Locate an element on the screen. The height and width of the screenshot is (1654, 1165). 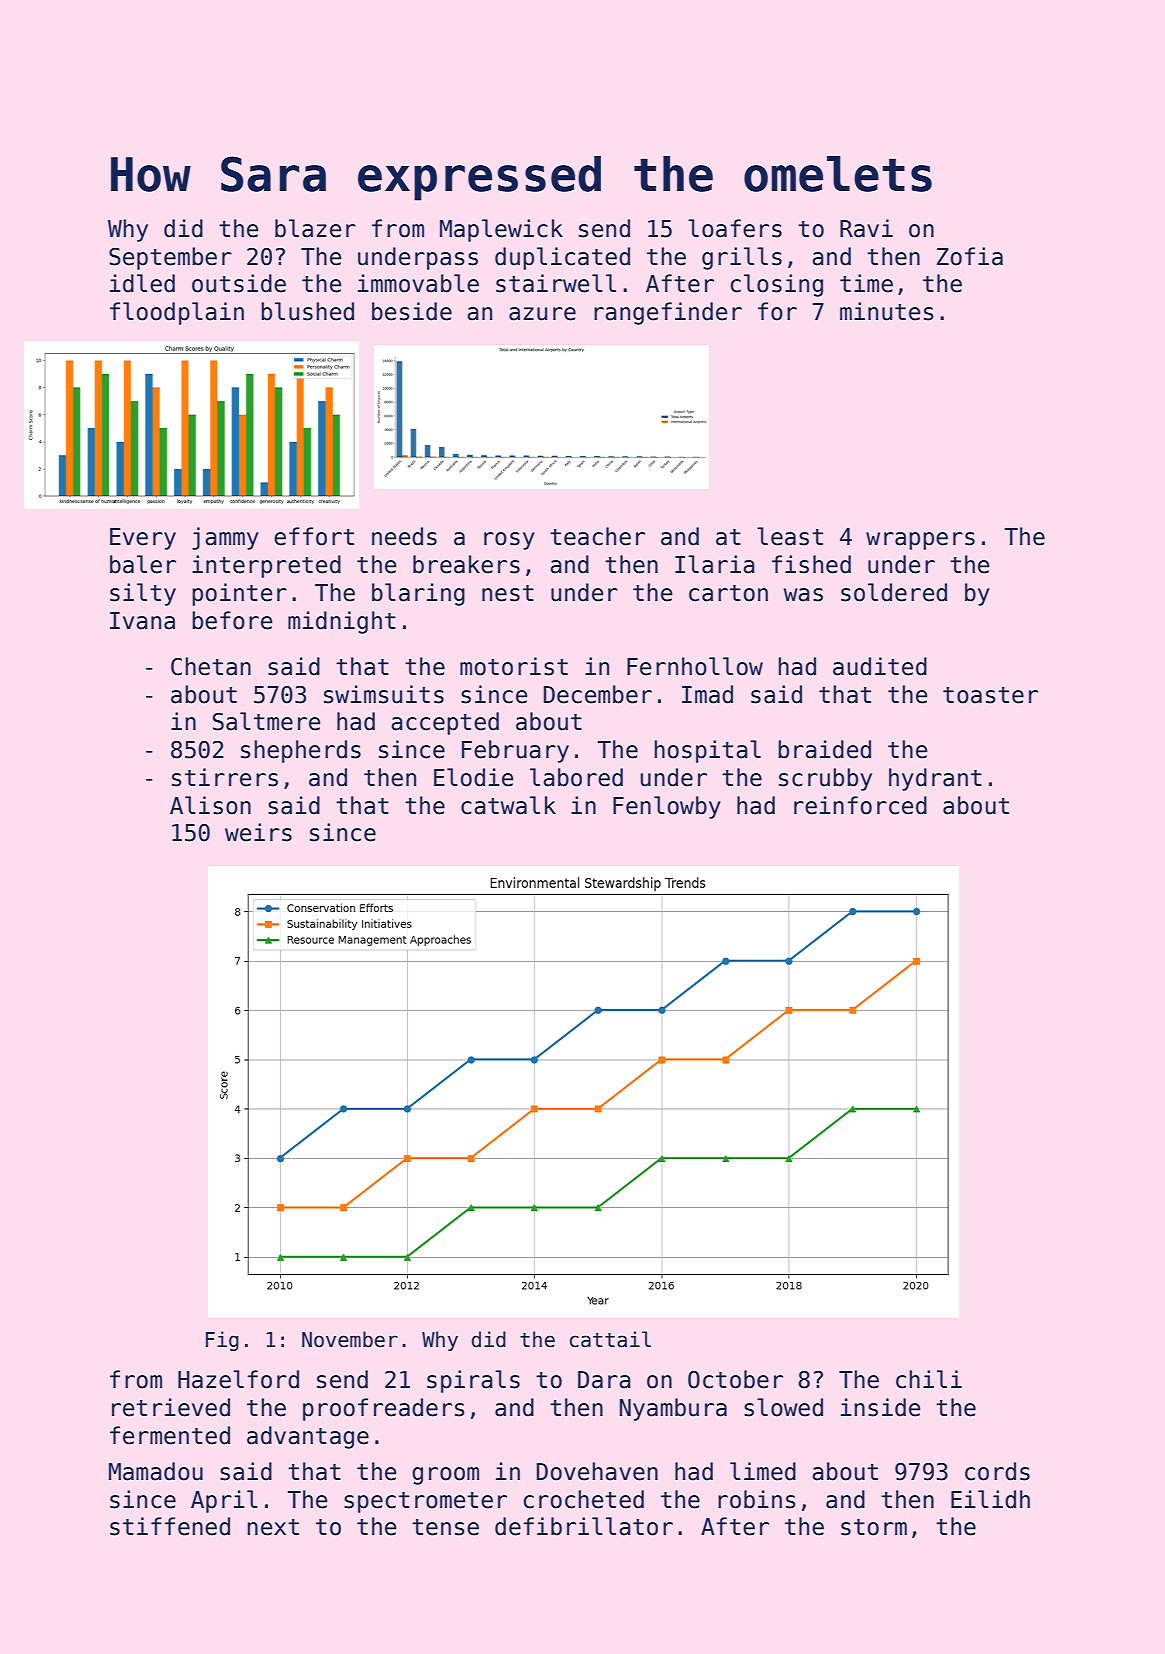
Hazelford is located at coordinates (238, 1379).
